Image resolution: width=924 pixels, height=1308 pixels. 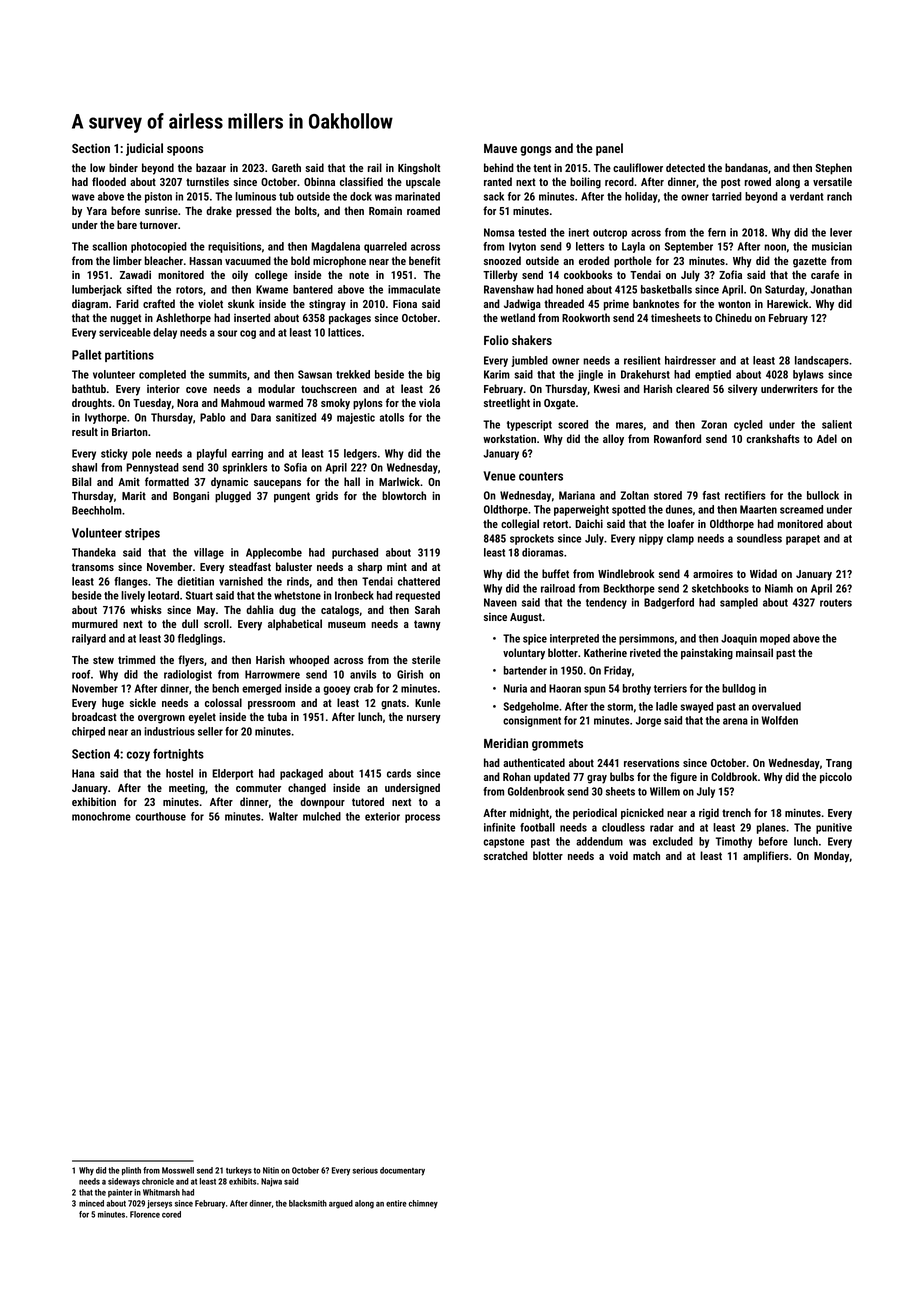 I want to click on Mauve, so click(x=500, y=148).
